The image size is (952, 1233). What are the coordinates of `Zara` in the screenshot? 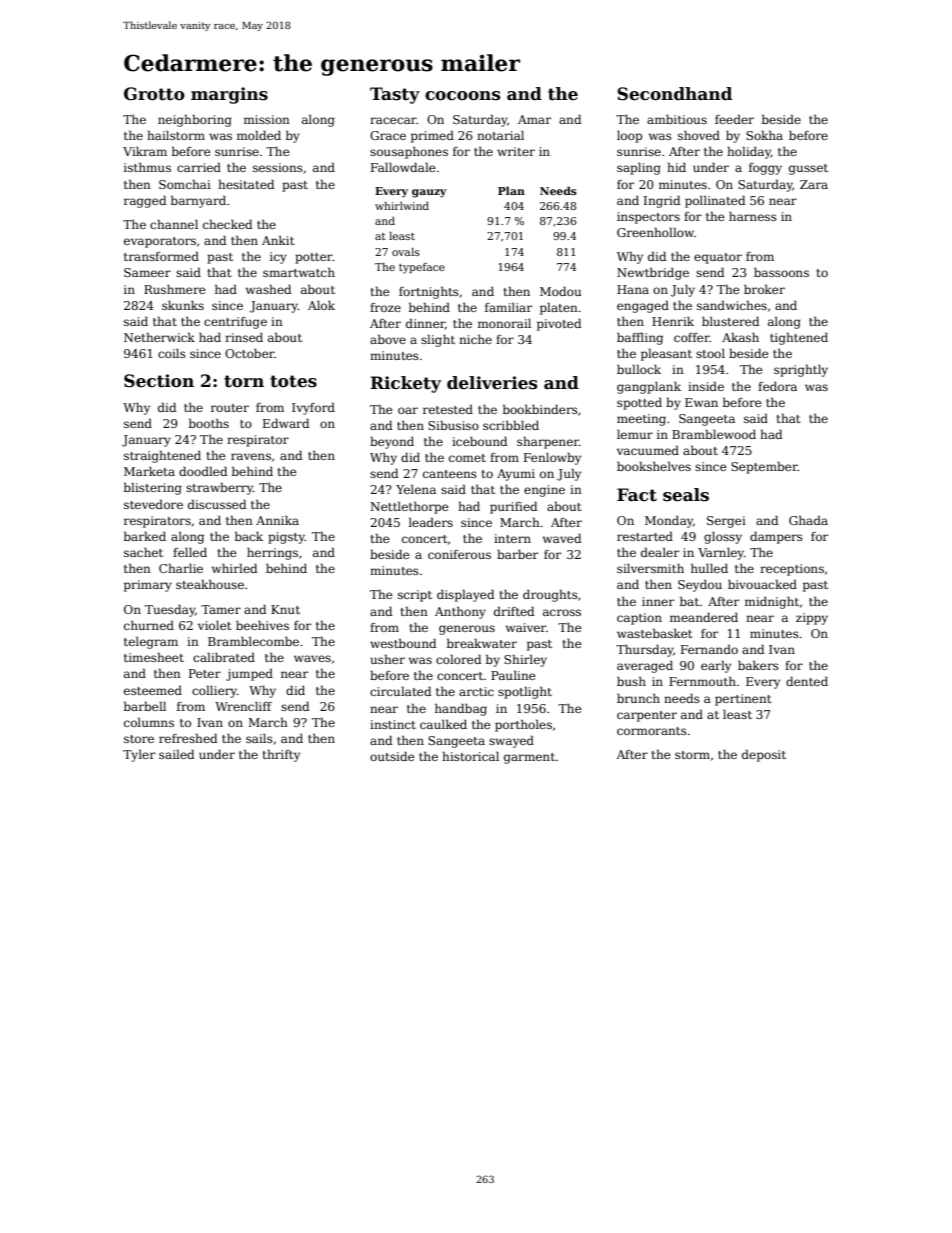 It's located at (814, 184).
